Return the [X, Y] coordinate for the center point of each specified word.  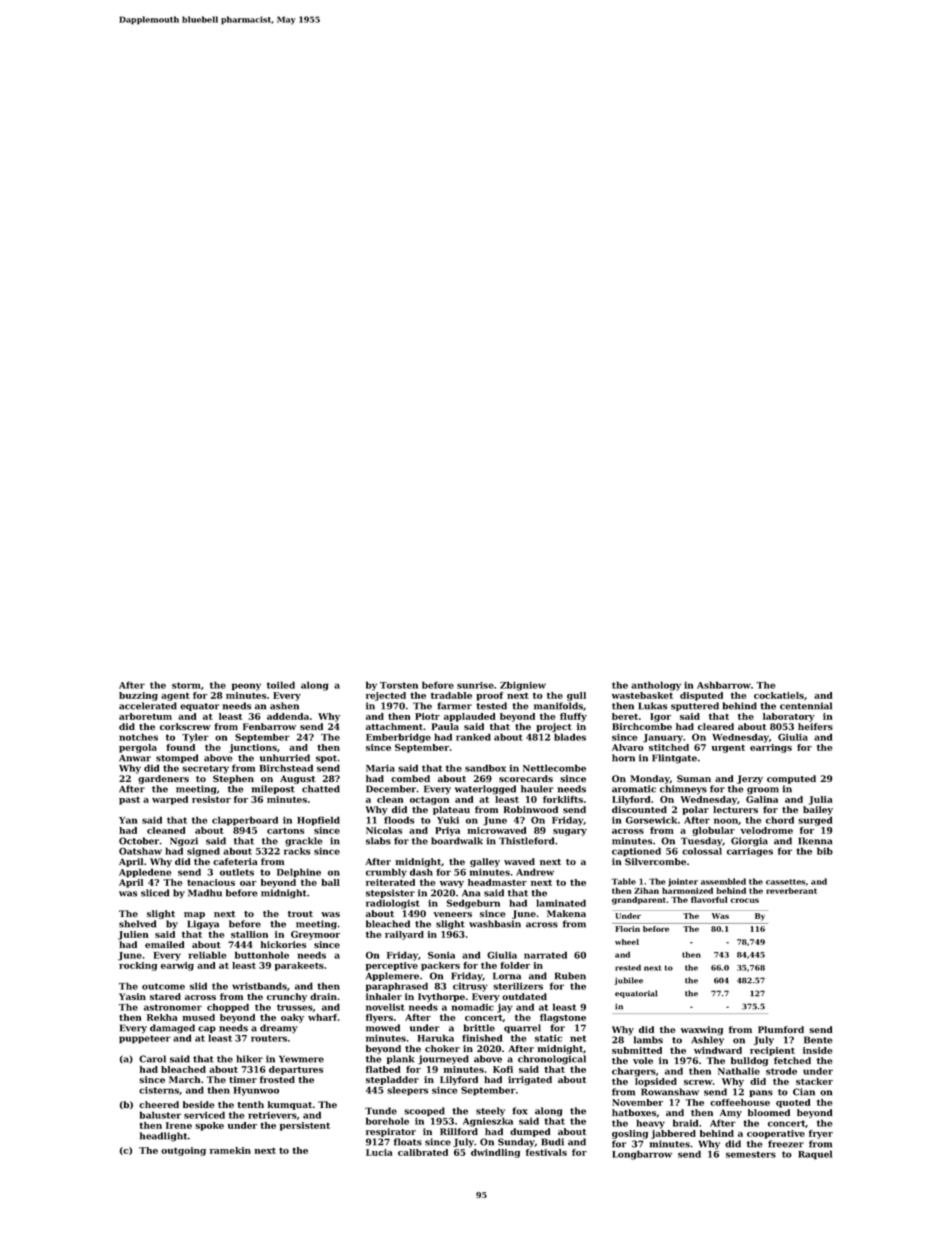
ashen [284, 706]
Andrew [535, 872]
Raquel [815, 1155]
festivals [546, 1152]
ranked [473, 737]
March [184, 1079]
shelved [137, 924]
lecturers [735, 809]
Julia [820, 800]
